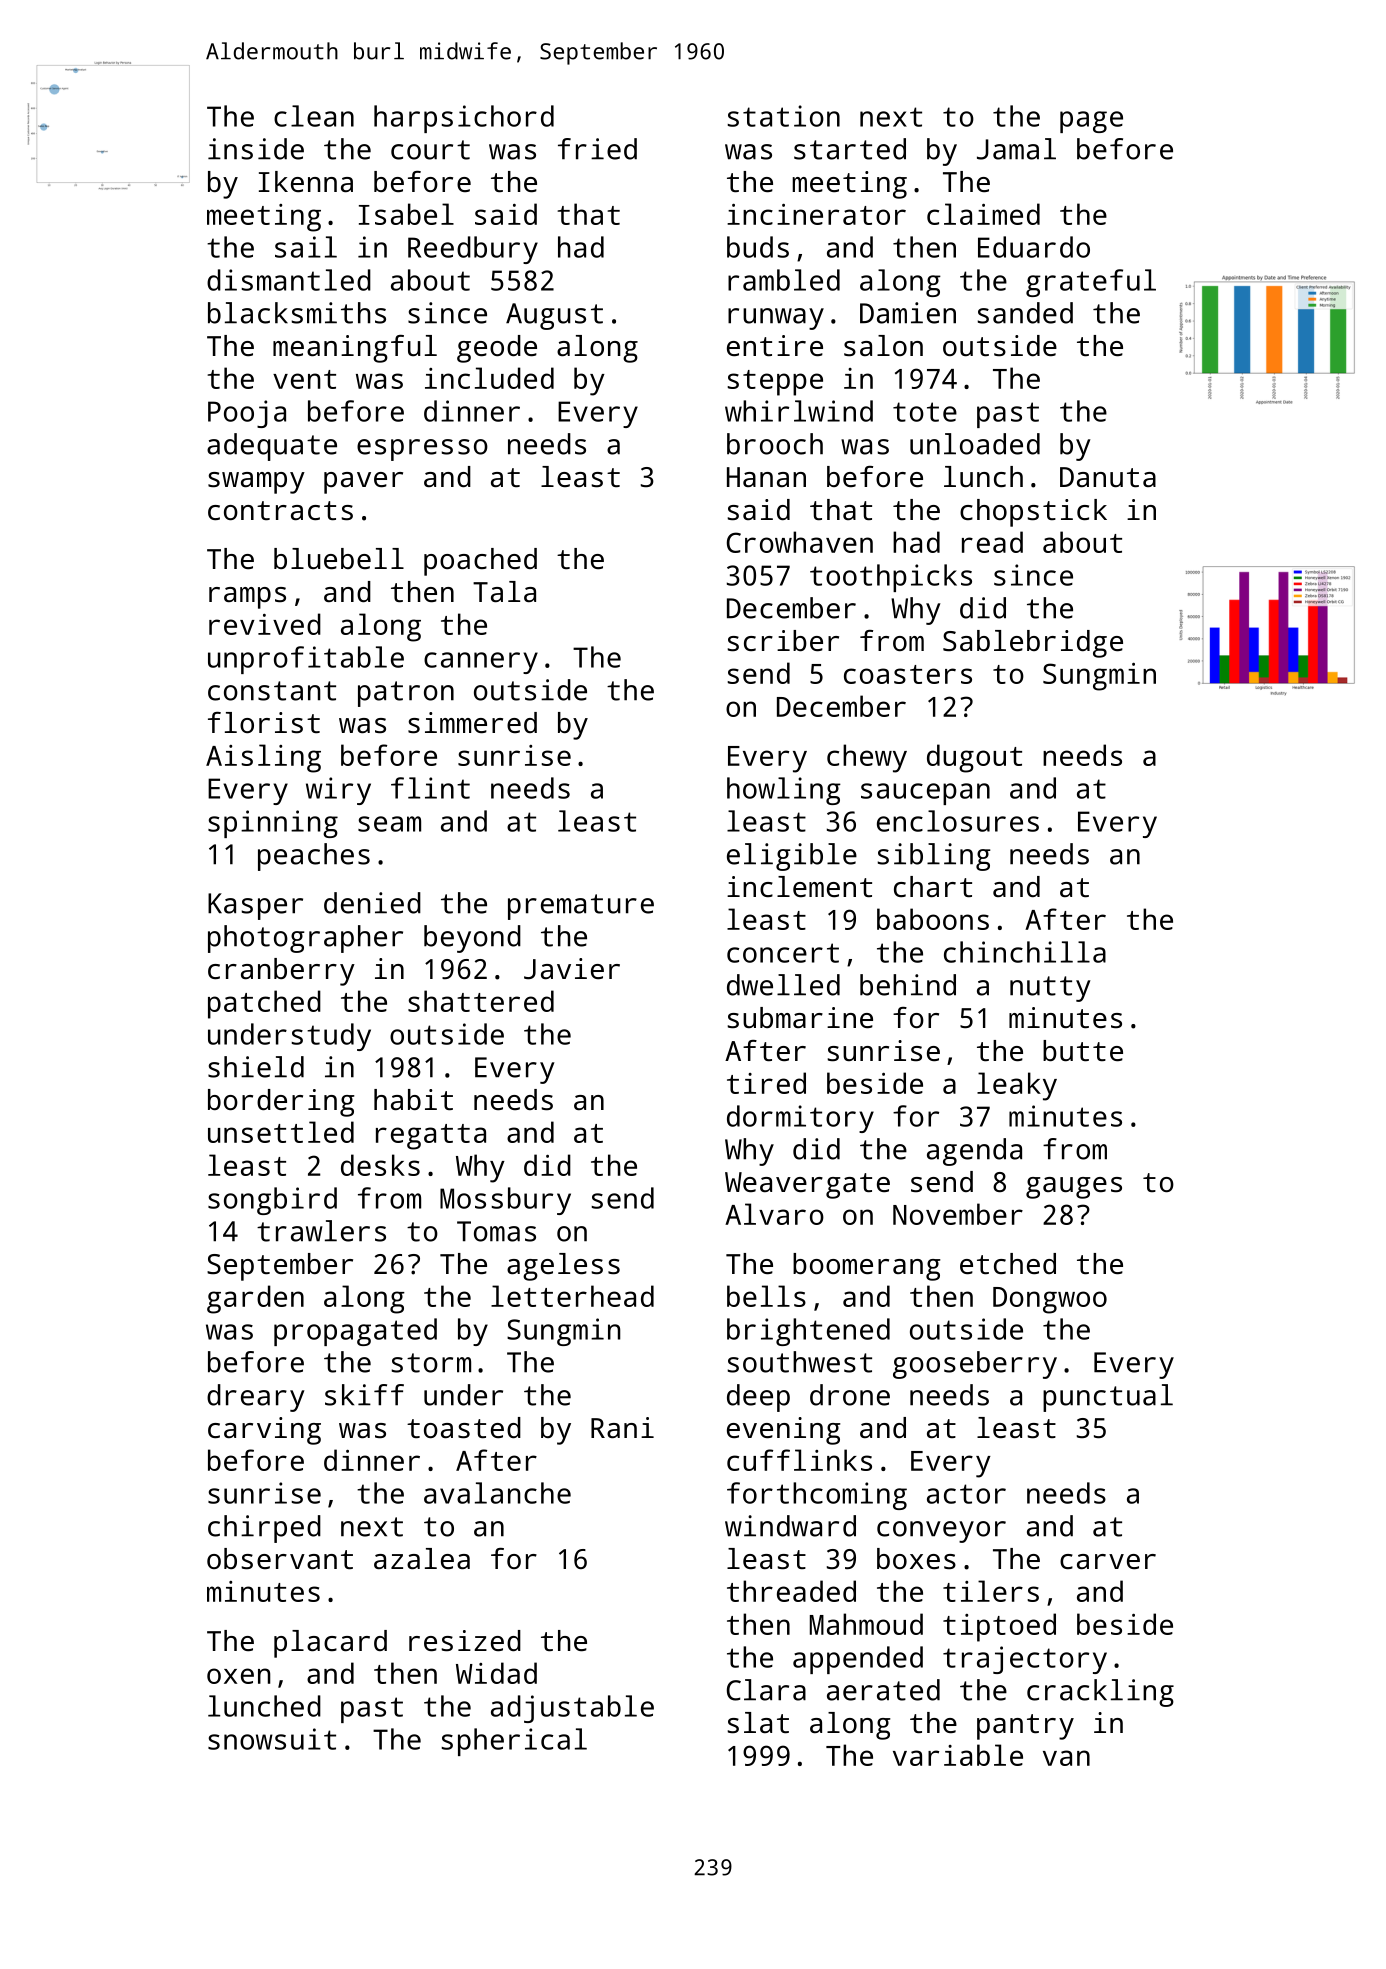 This page has height=1969, width=1386. I want to click on shield, so click(256, 1067).
